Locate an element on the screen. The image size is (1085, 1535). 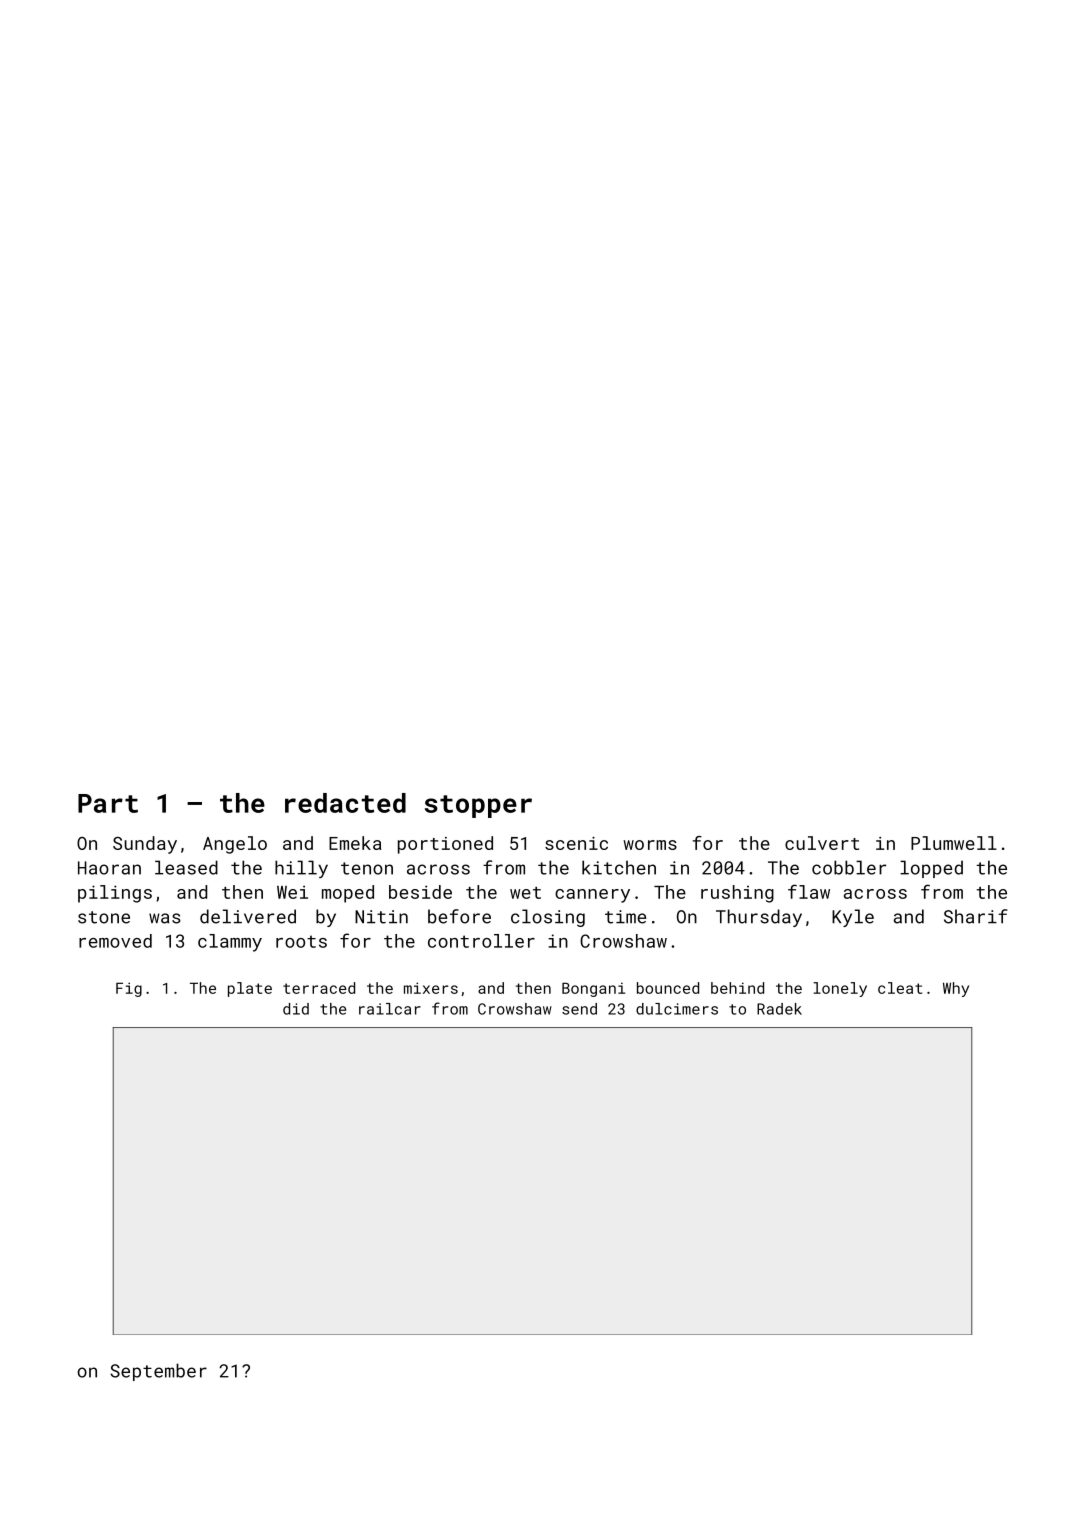
stopper is located at coordinates (478, 806).
